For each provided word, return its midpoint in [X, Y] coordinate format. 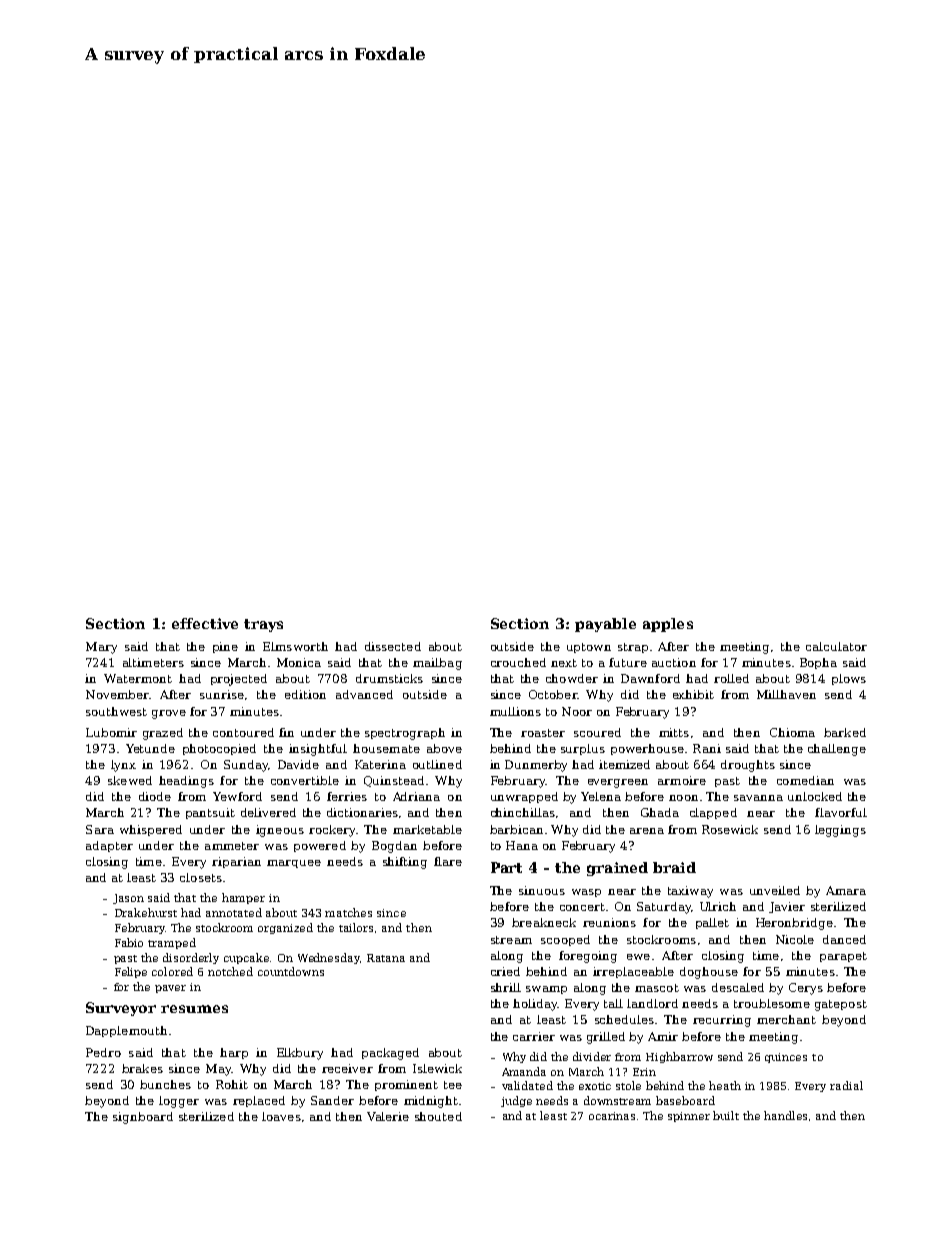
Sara [100, 829]
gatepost [841, 1005]
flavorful [841, 812]
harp [234, 1053]
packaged [390, 1054]
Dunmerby [536, 766]
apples [668, 625]
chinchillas [523, 812]
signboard [143, 1118]
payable [605, 625]
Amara [846, 890]
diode [155, 796]
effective [205, 623]
